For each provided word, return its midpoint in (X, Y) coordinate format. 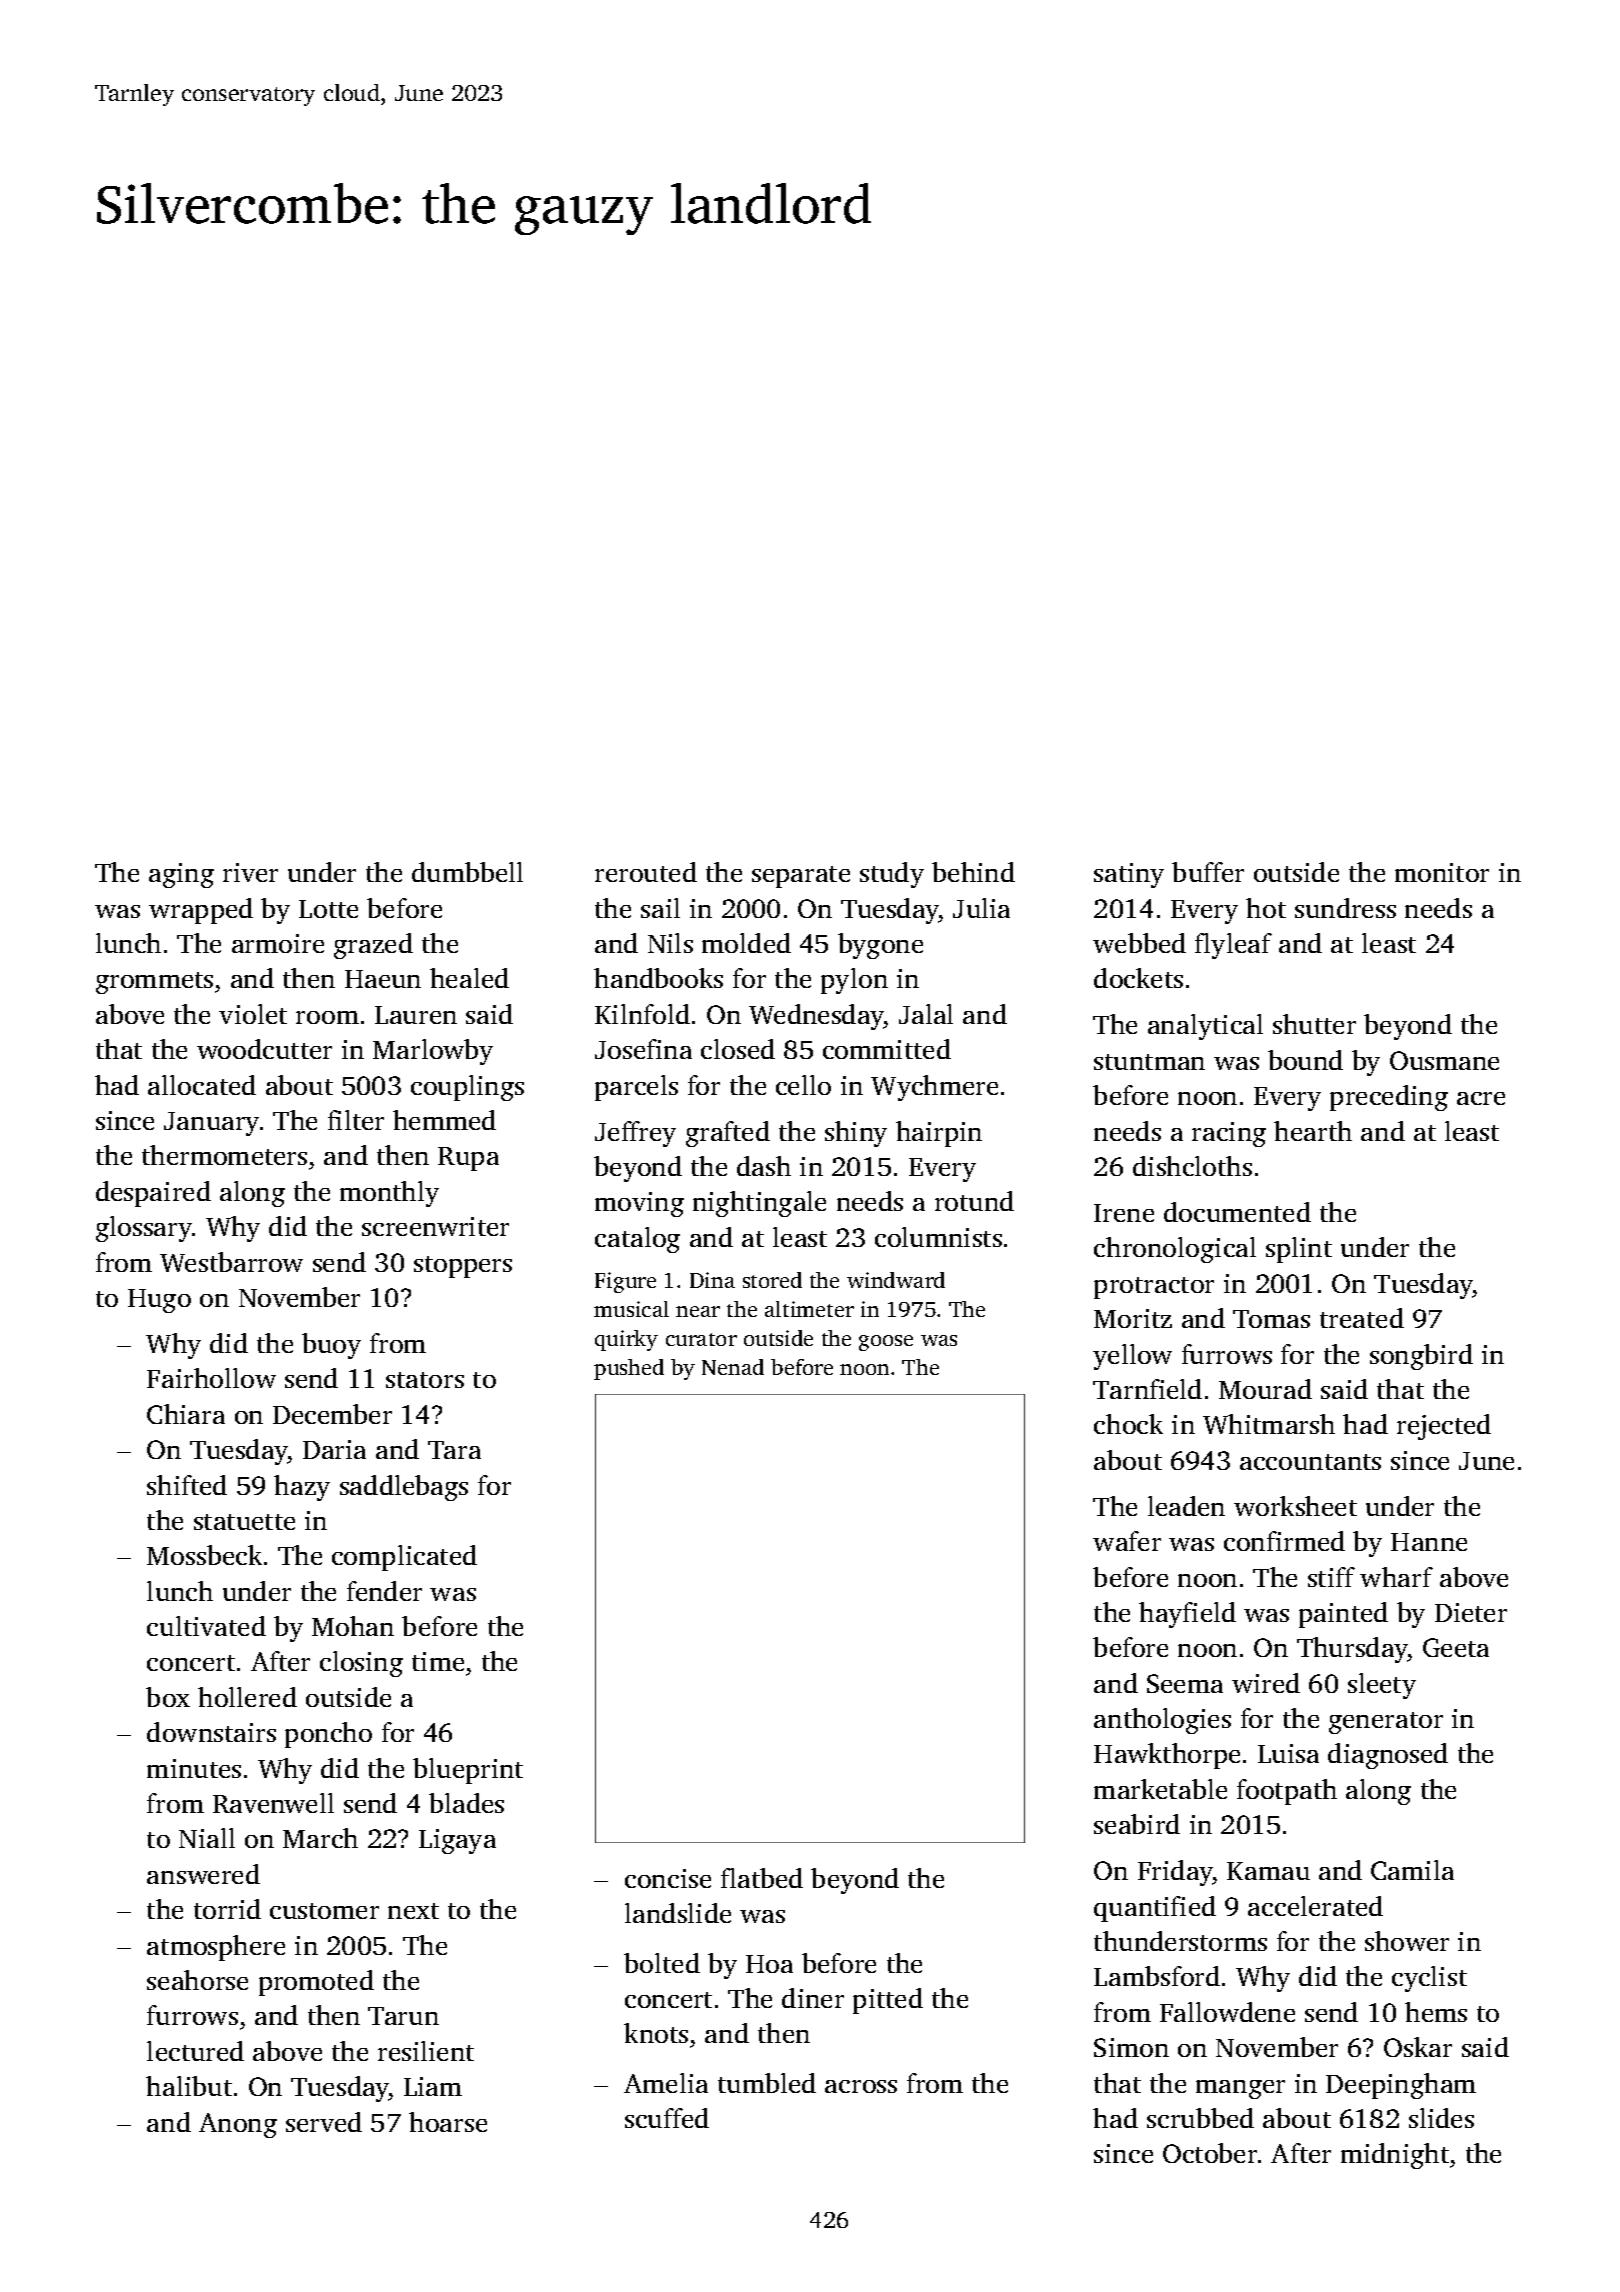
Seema (1185, 1683)
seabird (1137, 1824)
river (250, 872)
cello (803, 1085)
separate (801, 877)
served (324, 2122)
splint (1299, 1250)
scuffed (667, 2118)
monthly (389, 1194)
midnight (1395, 2156)
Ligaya (457, 1841)
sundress (1345, 908)
